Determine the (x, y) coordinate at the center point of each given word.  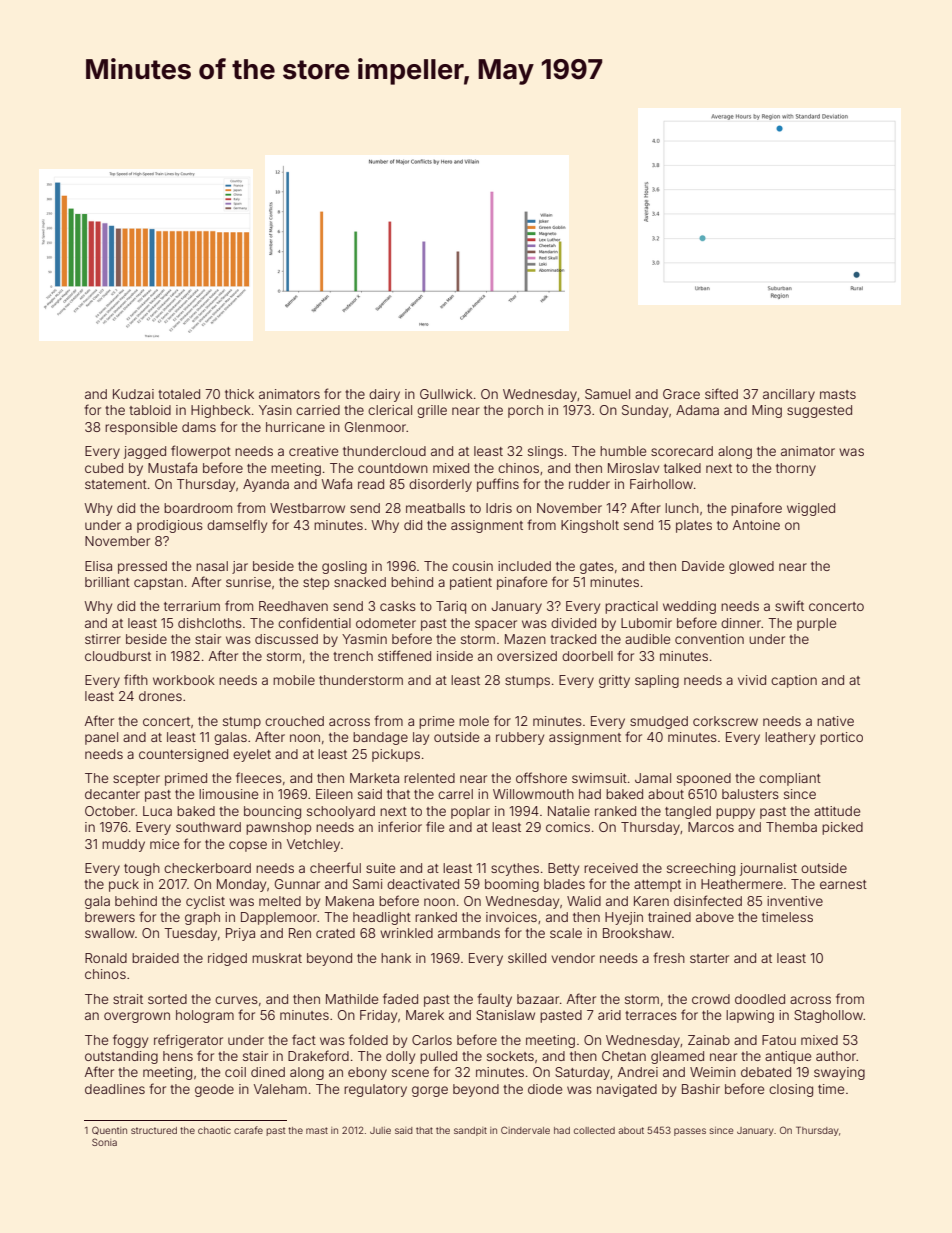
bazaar (538, 999)
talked (682, 468)
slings (545, 452)
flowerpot (201, 452)
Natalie (569, 811)
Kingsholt (590, 526)
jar (240, 567)
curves (236, 1000)
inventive (795, 901)
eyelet (252, 755)
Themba (791, 827)
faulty (494, 1000)
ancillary (789, 395)
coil (235, 1072)
